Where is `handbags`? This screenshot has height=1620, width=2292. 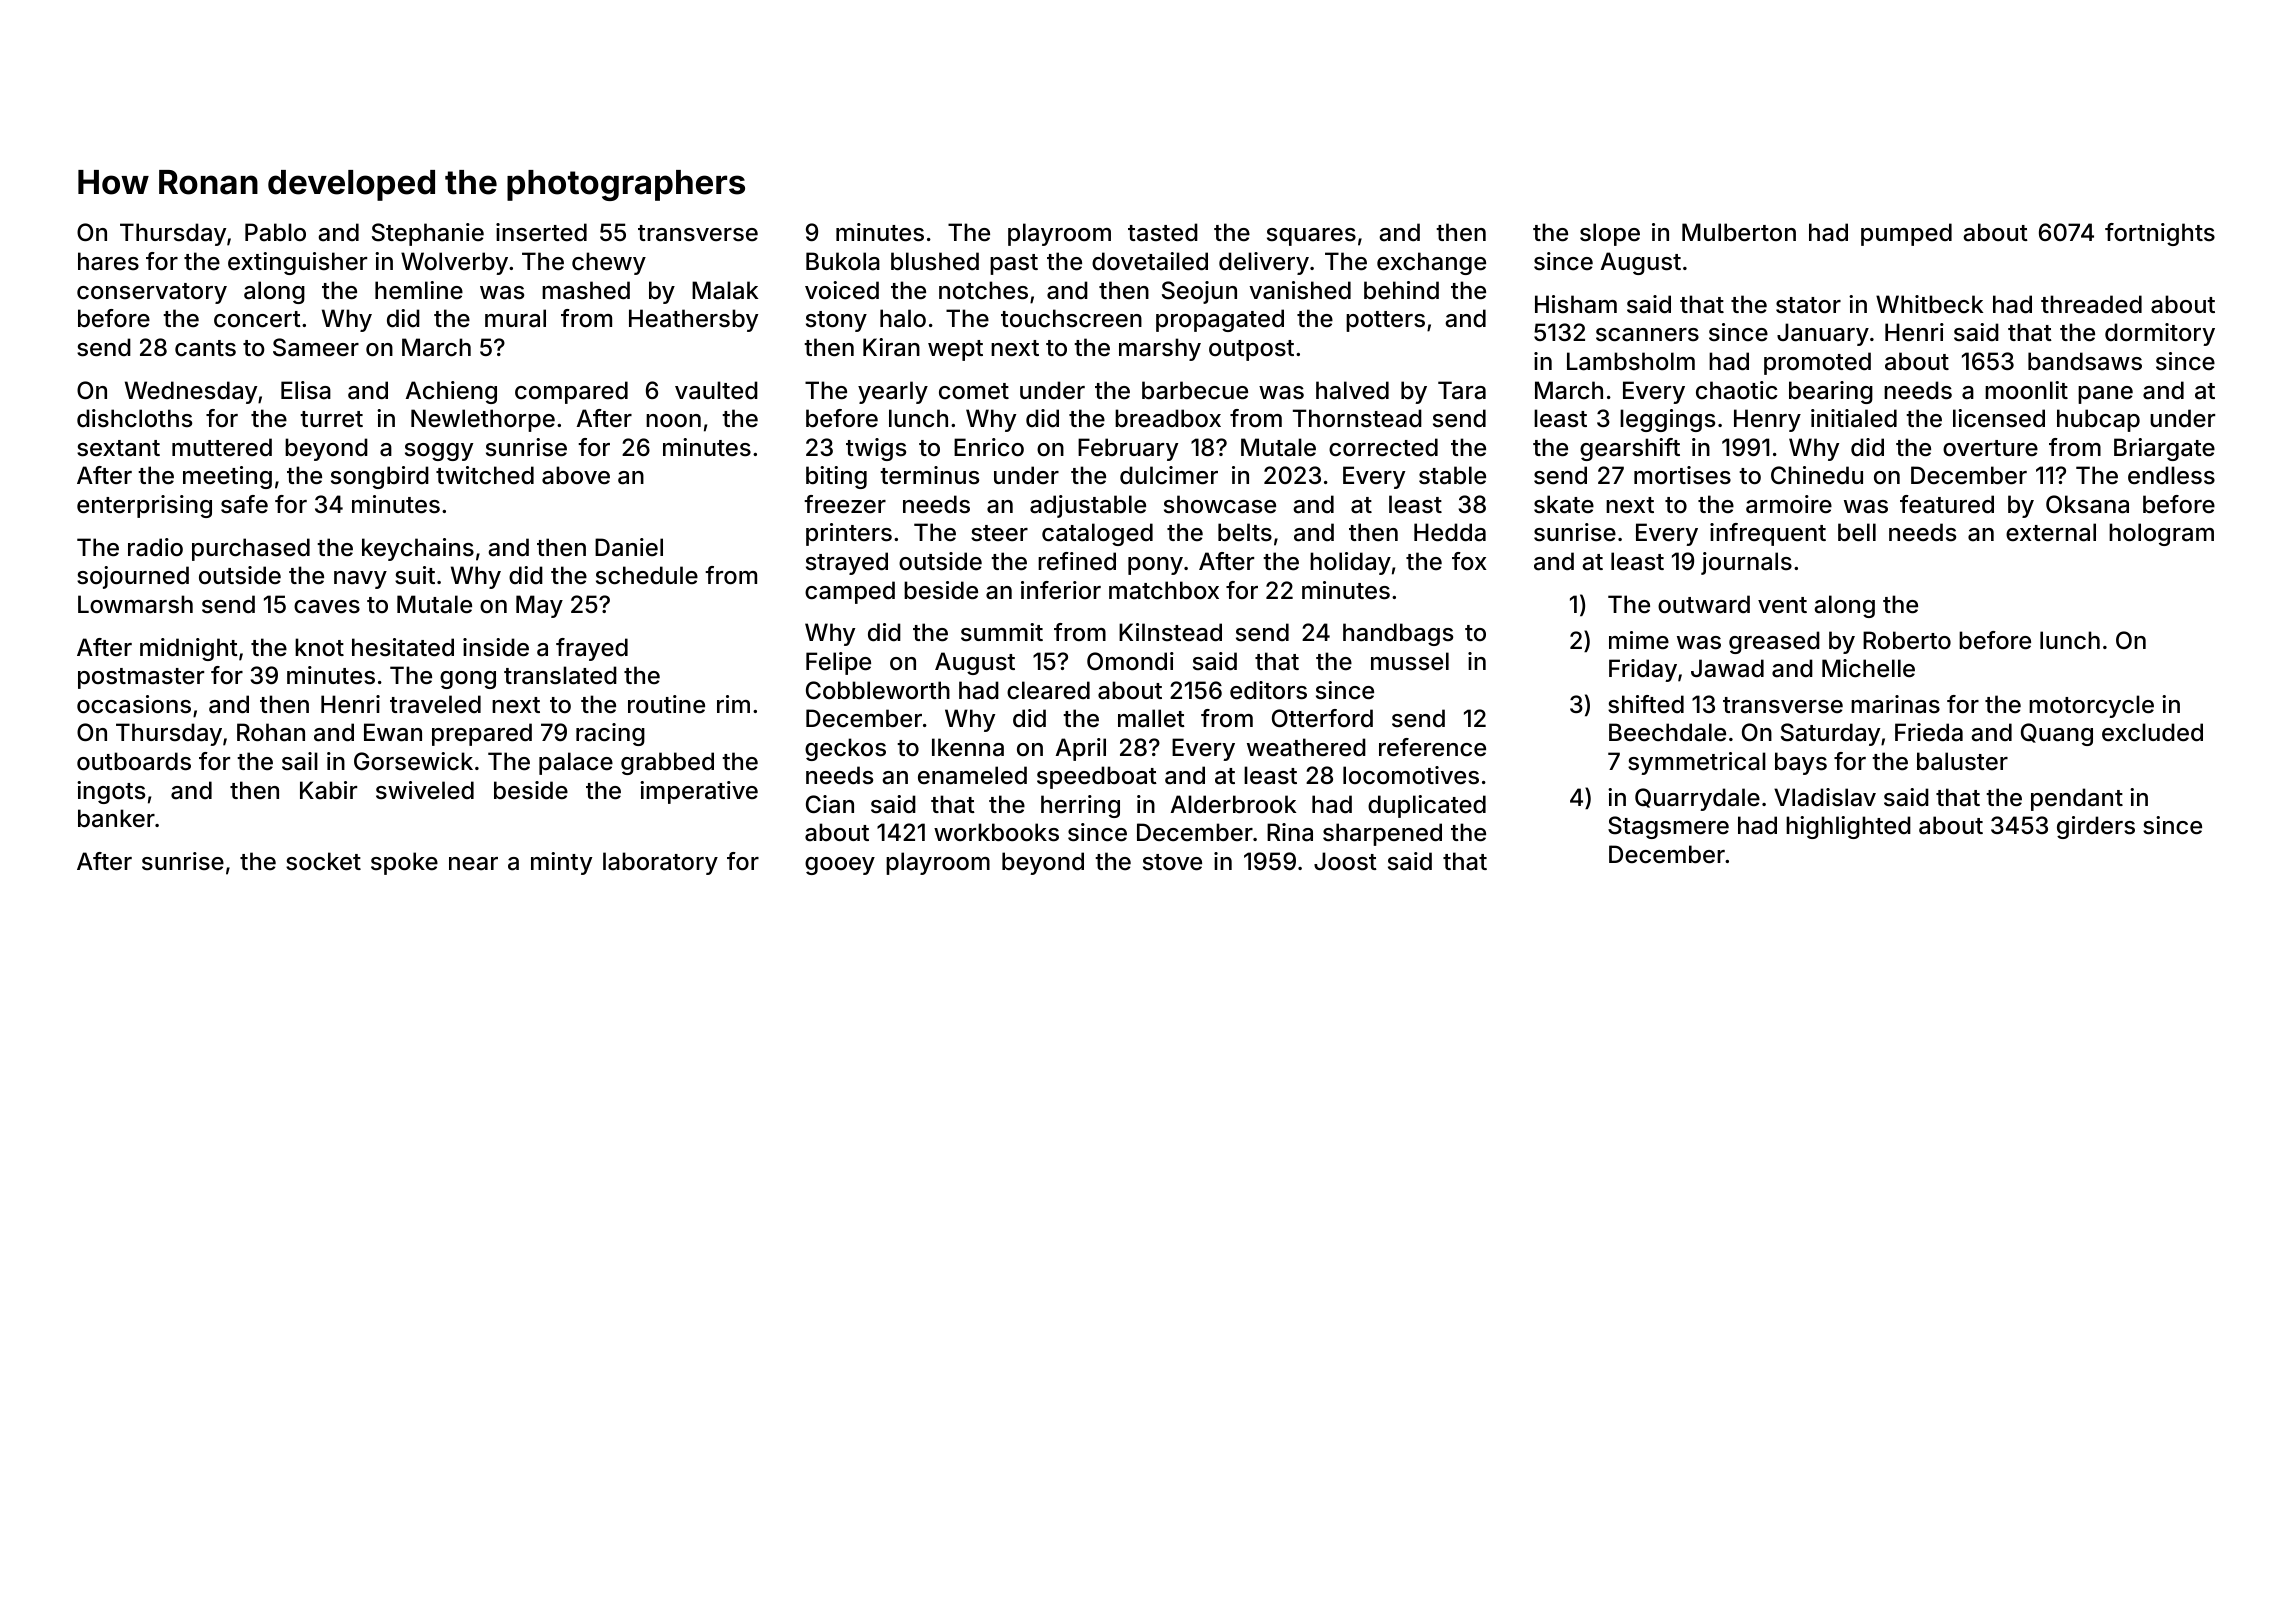
handbags is located at coordinates (1398, 634).
